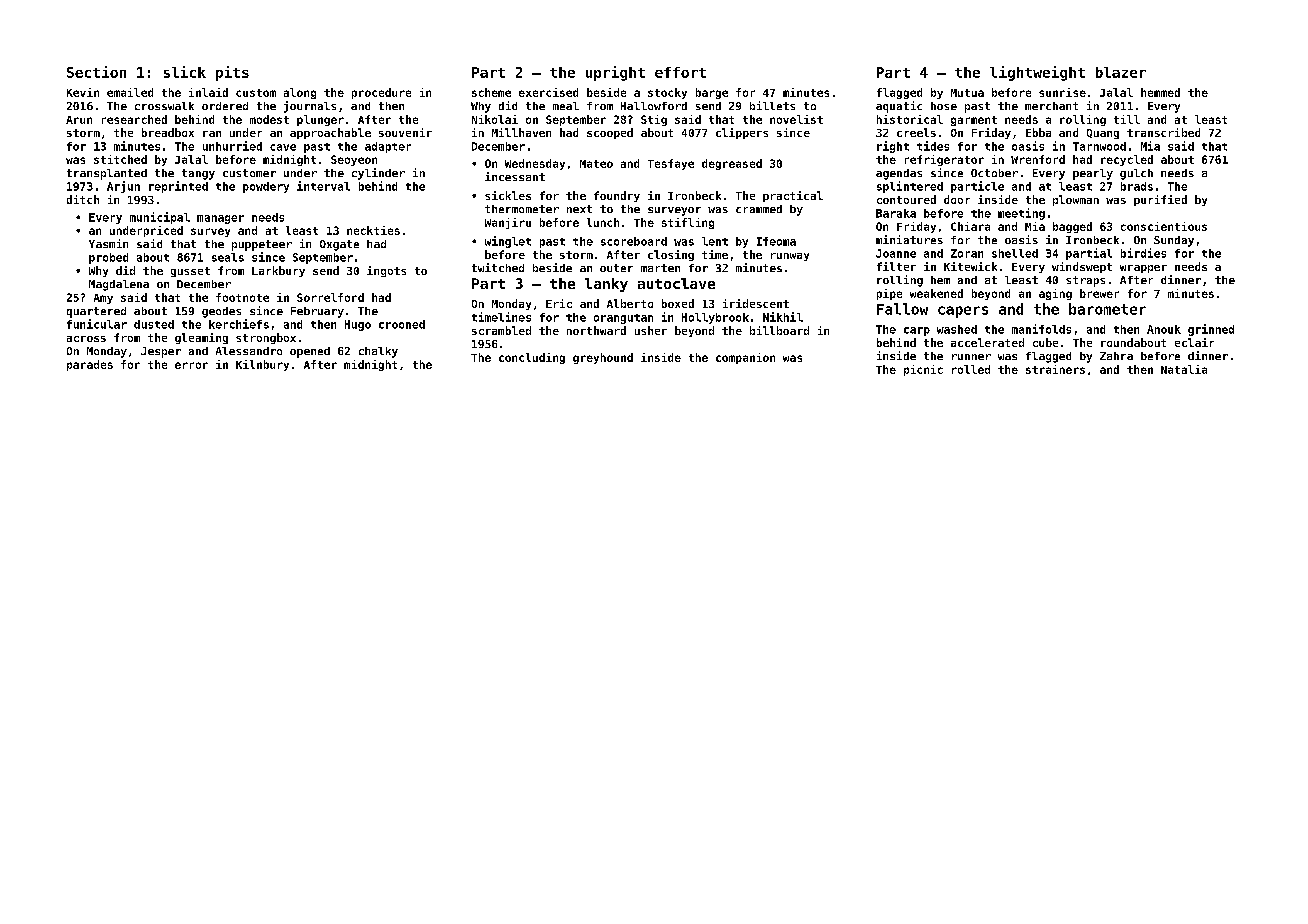 The width and height of the page is (1308, 924). What do you see at coordinates (1099, 146) in the page?
I see `Tarnwood` at bounding box center [1099, 146].
